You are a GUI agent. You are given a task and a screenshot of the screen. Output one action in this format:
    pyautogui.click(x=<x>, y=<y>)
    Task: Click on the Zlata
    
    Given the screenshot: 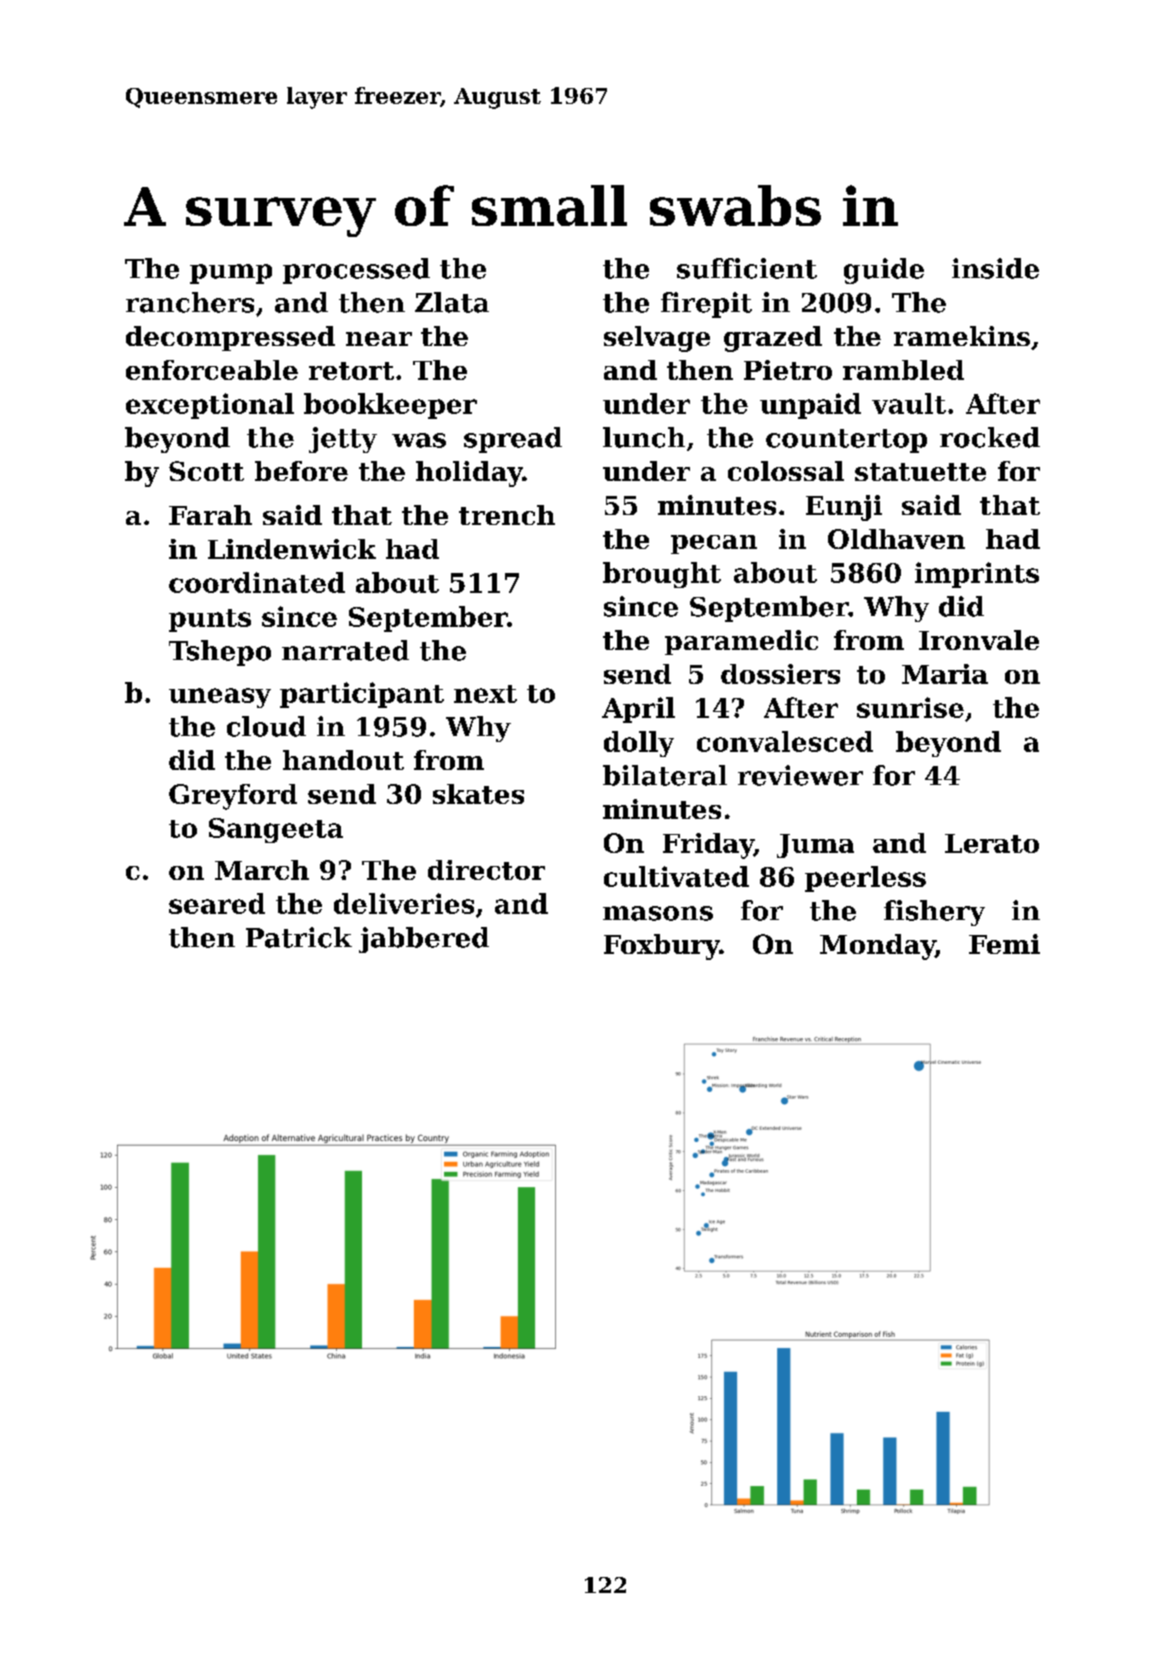 What is the action you would take?
    pyautogui.click(x=452, y=302)
